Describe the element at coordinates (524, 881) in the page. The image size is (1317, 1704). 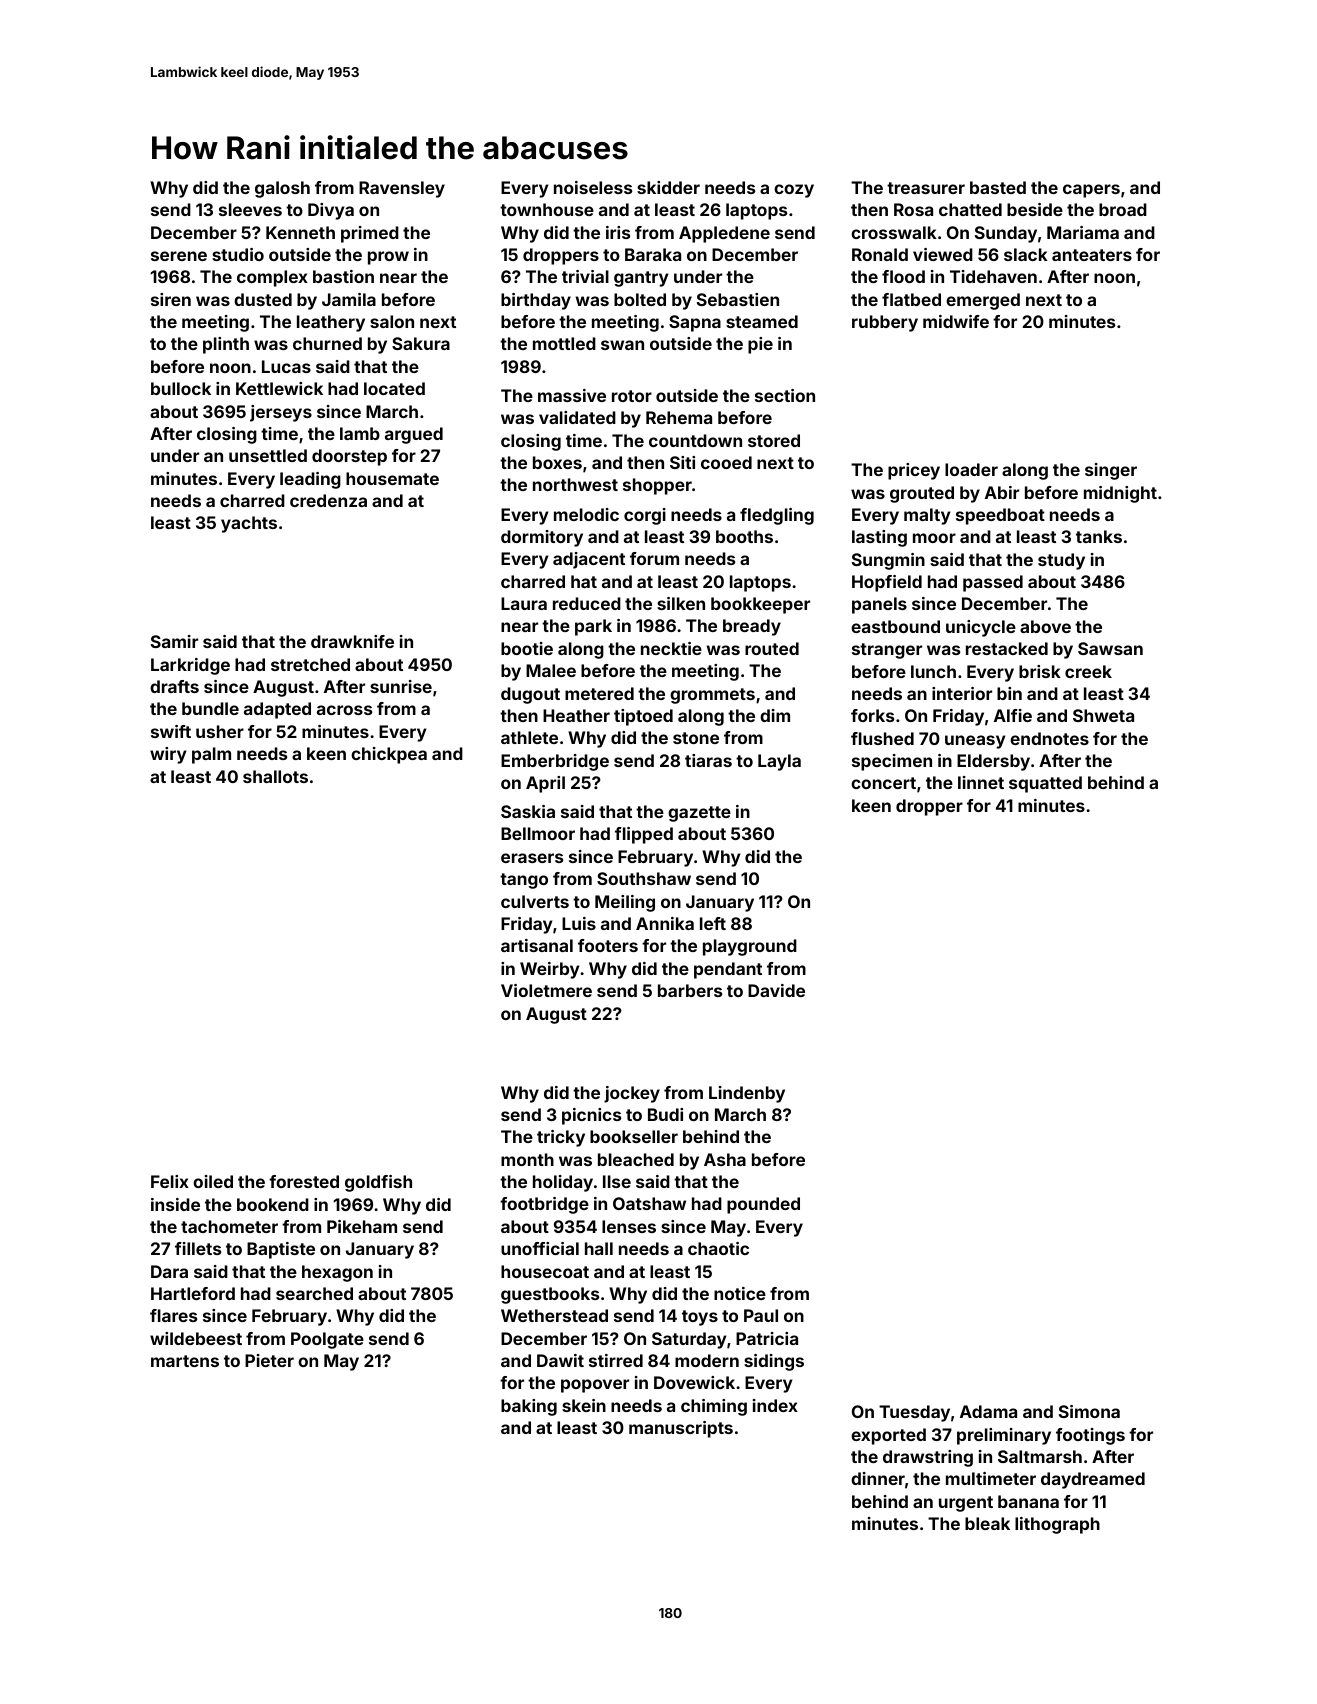
I see `tango` at that location.
